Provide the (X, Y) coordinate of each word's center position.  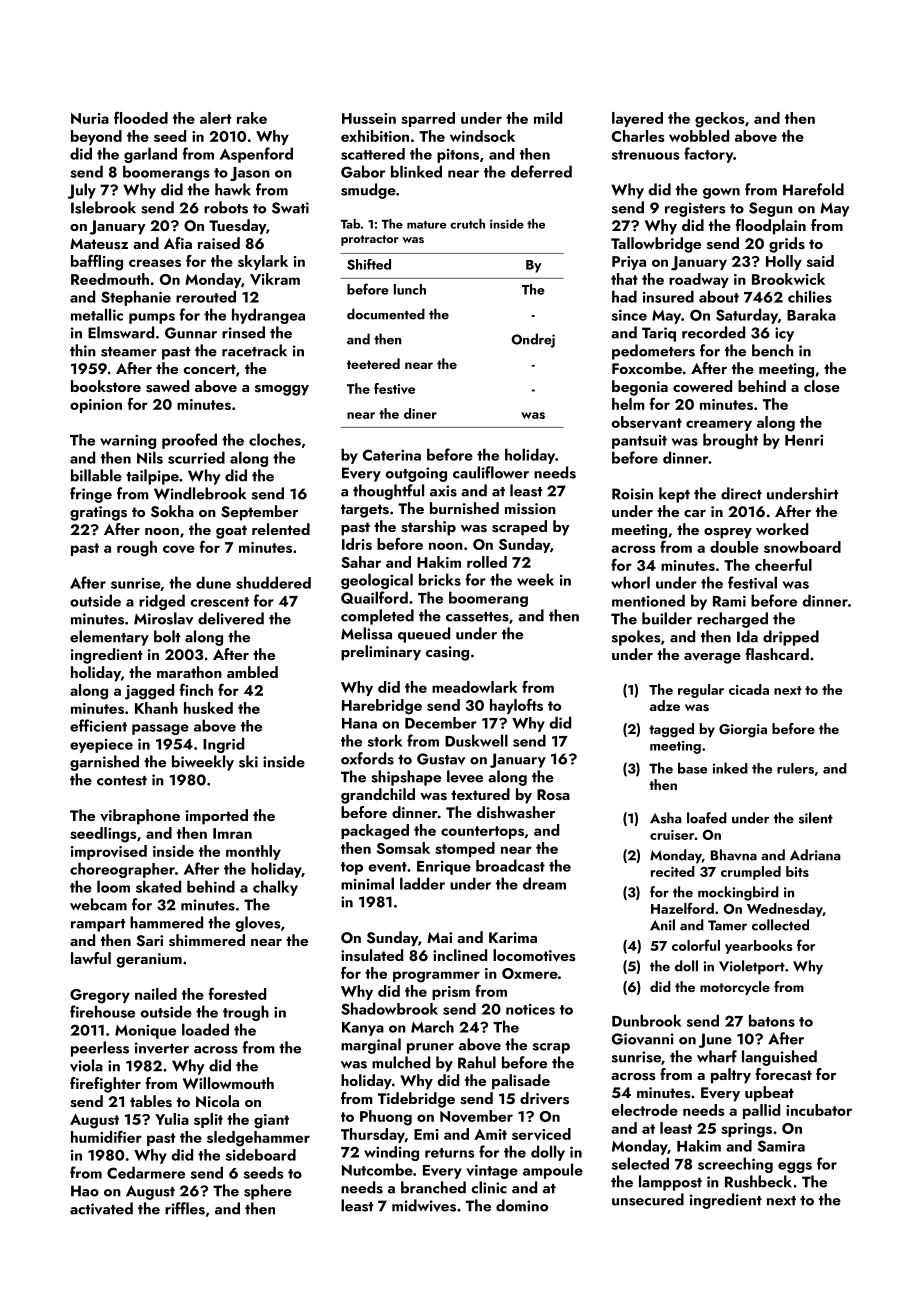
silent (816, 818)
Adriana (815, 855)
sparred (428, 119)
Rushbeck (758, 1181)
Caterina (392, 455)
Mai (439, 937)
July (82, 191)
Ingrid (223, 745)
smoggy (282, 390)
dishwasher (516, 812)
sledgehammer (258, 1139)
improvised (109, 852)
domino (522, 1205)
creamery (719, 425)
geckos (720, 120)
